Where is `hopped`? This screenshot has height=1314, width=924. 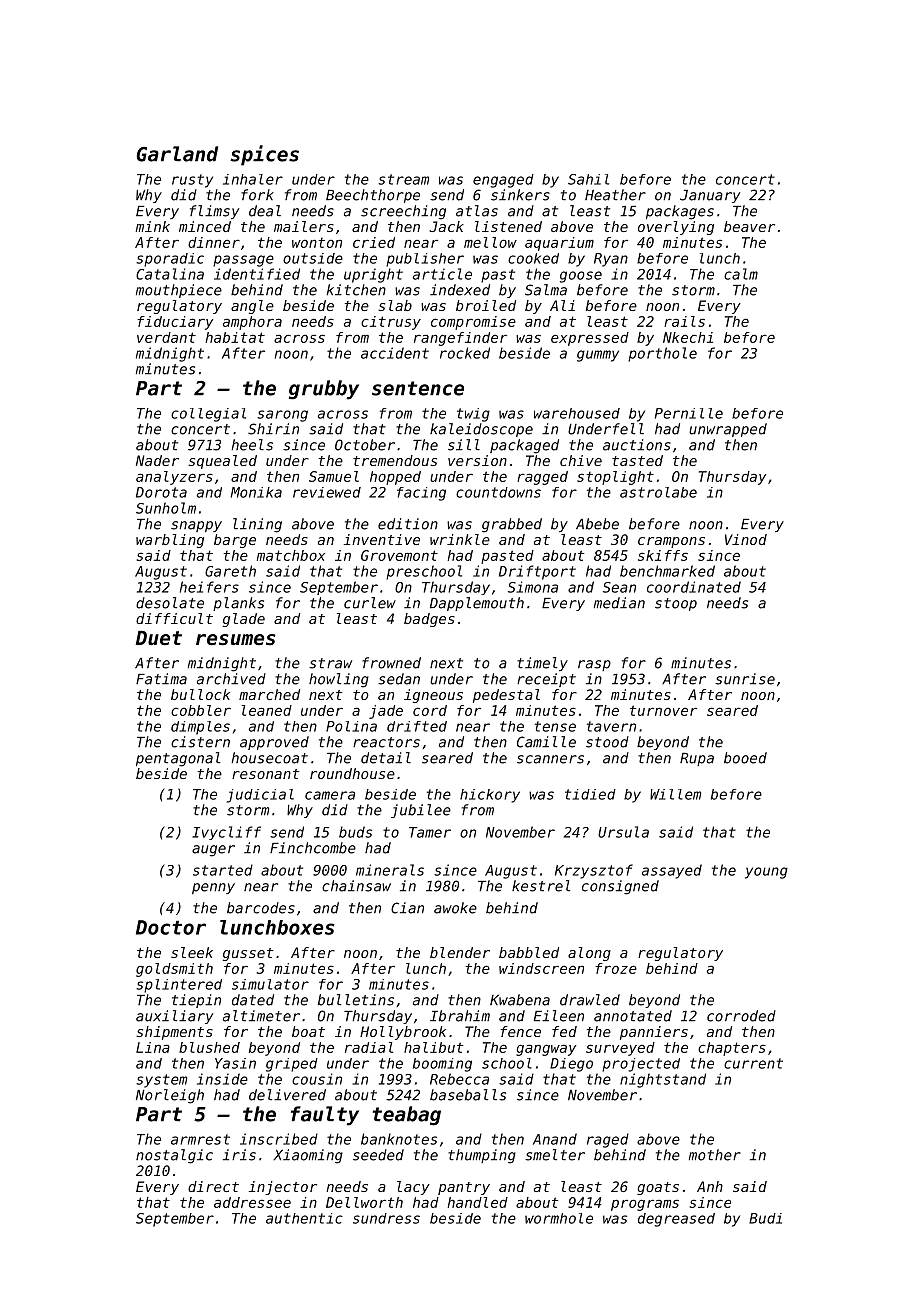 hopped is located at coordinates (395, 478).
